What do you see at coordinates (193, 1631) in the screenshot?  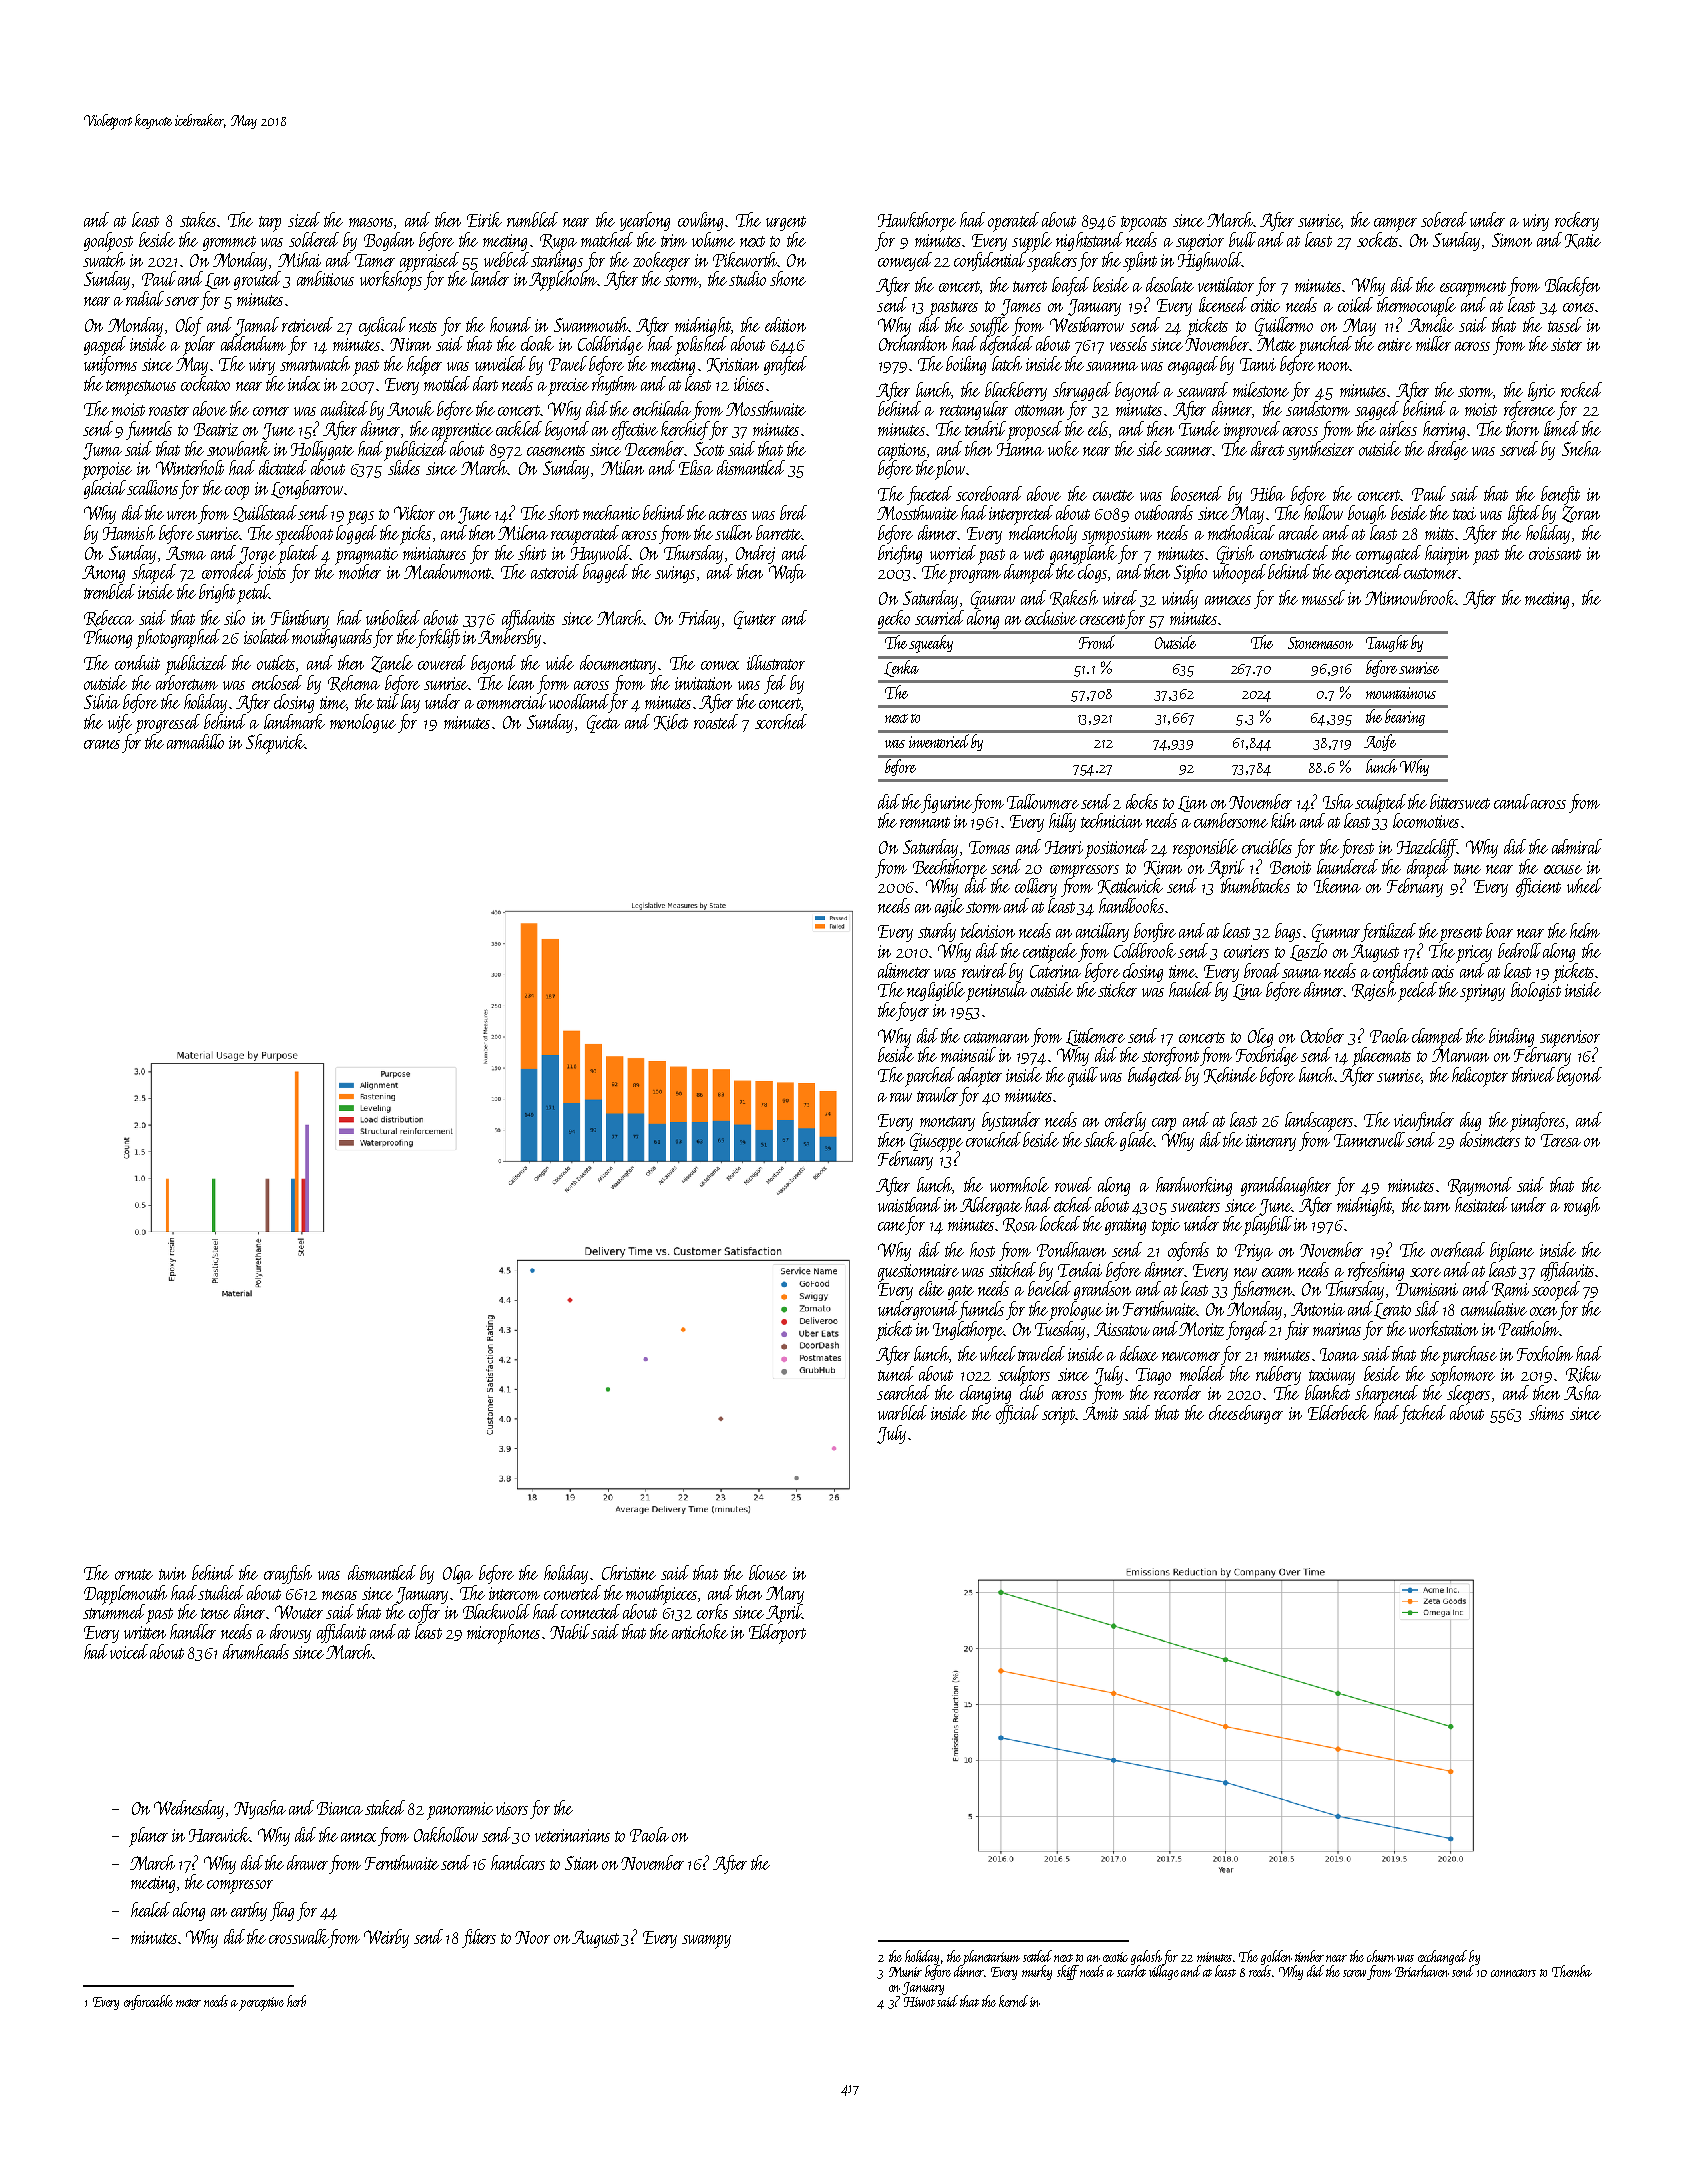 I see `handler` at bounding box center [193, 1631].
